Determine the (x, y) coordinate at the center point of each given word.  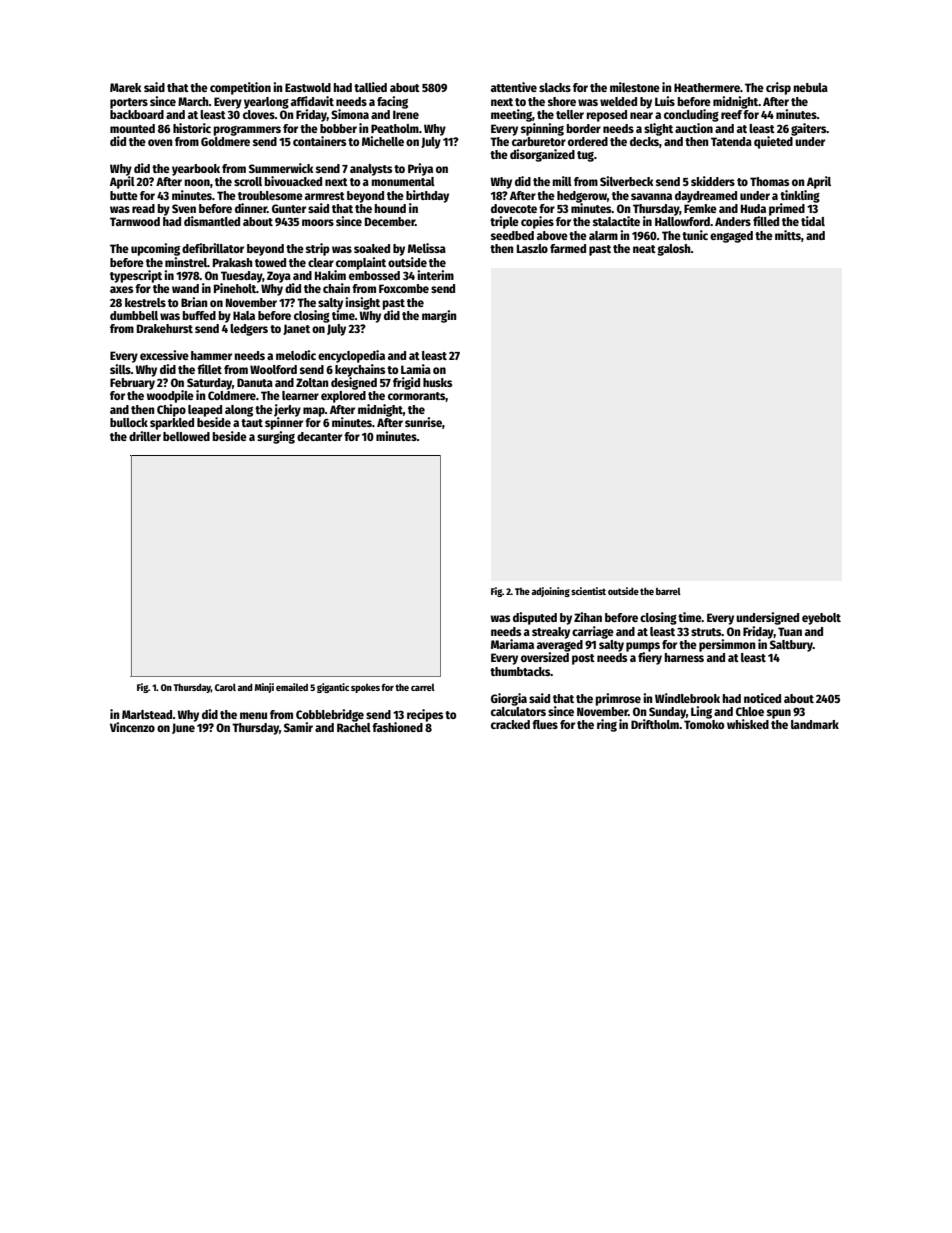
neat (644, 249)
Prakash (233, 262)
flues (545, 724)
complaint (361, 263)
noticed (762, 698)
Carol (225, 687)
